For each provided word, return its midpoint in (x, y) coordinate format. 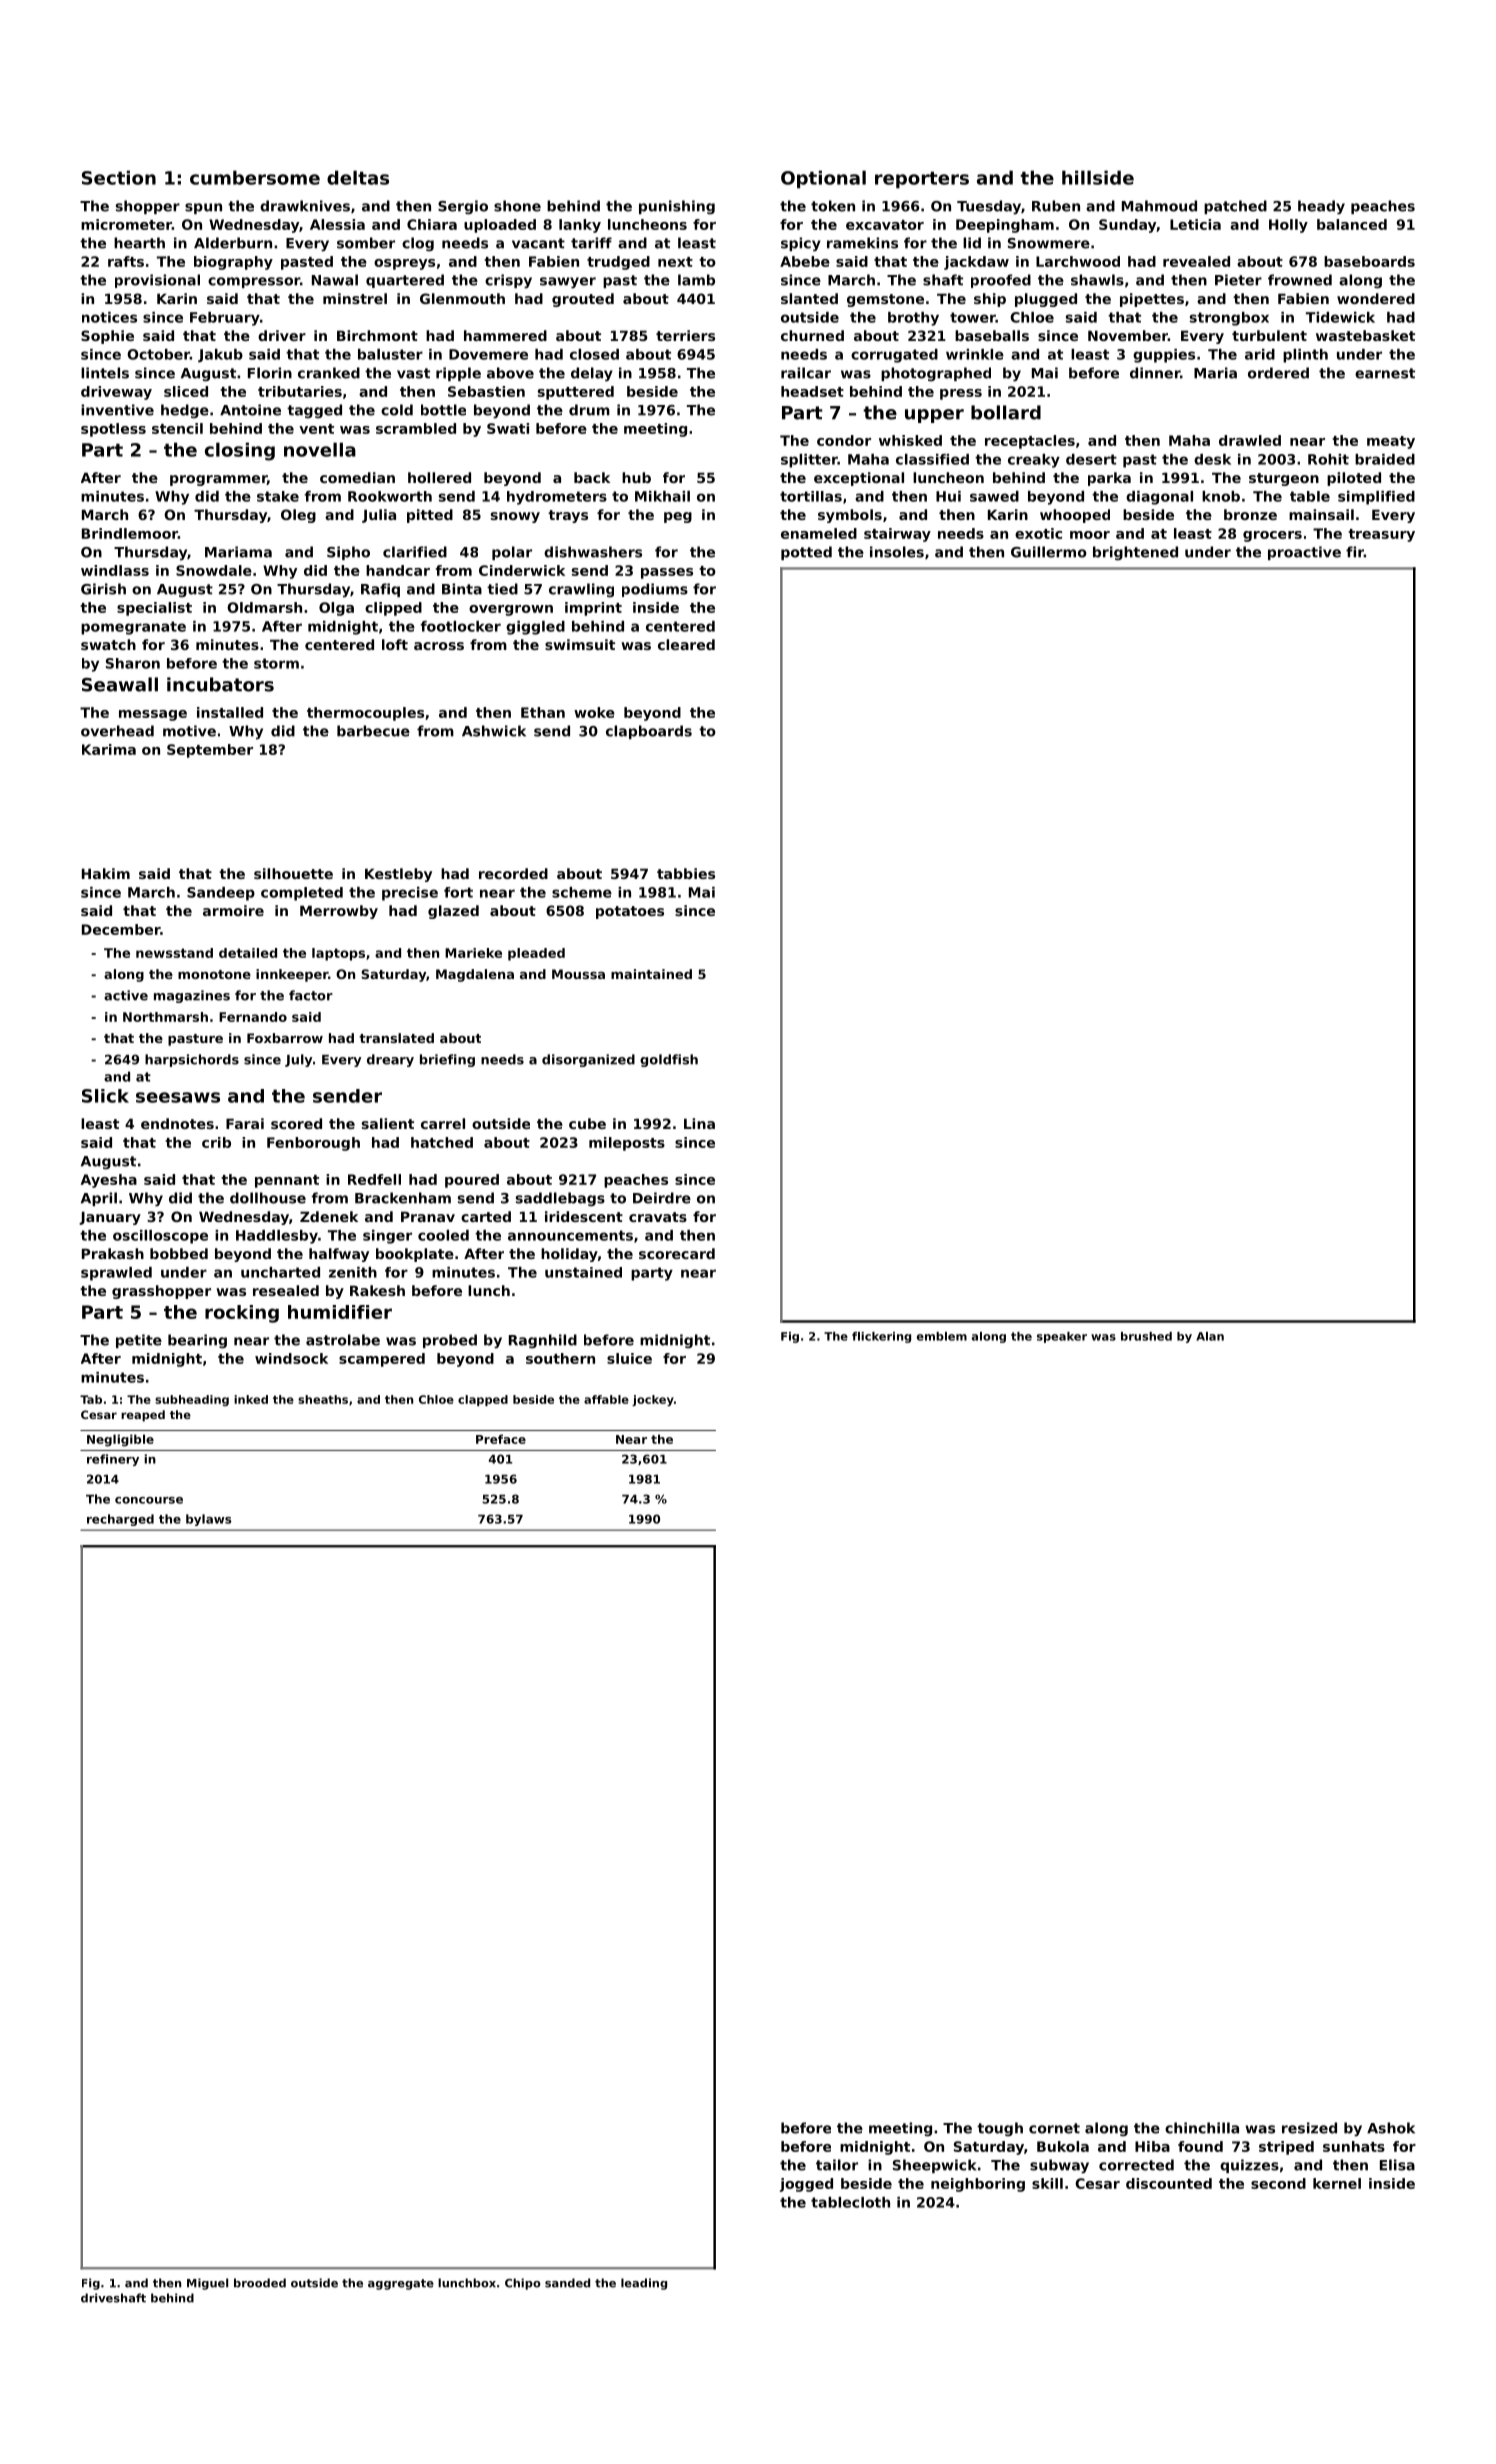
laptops (338, 954)
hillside (1098, 177)
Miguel (207, 2284)
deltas (358, 177)
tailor (837, 2165)
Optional (823, 179)
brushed (1146, 1336)
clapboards (649, 732)
